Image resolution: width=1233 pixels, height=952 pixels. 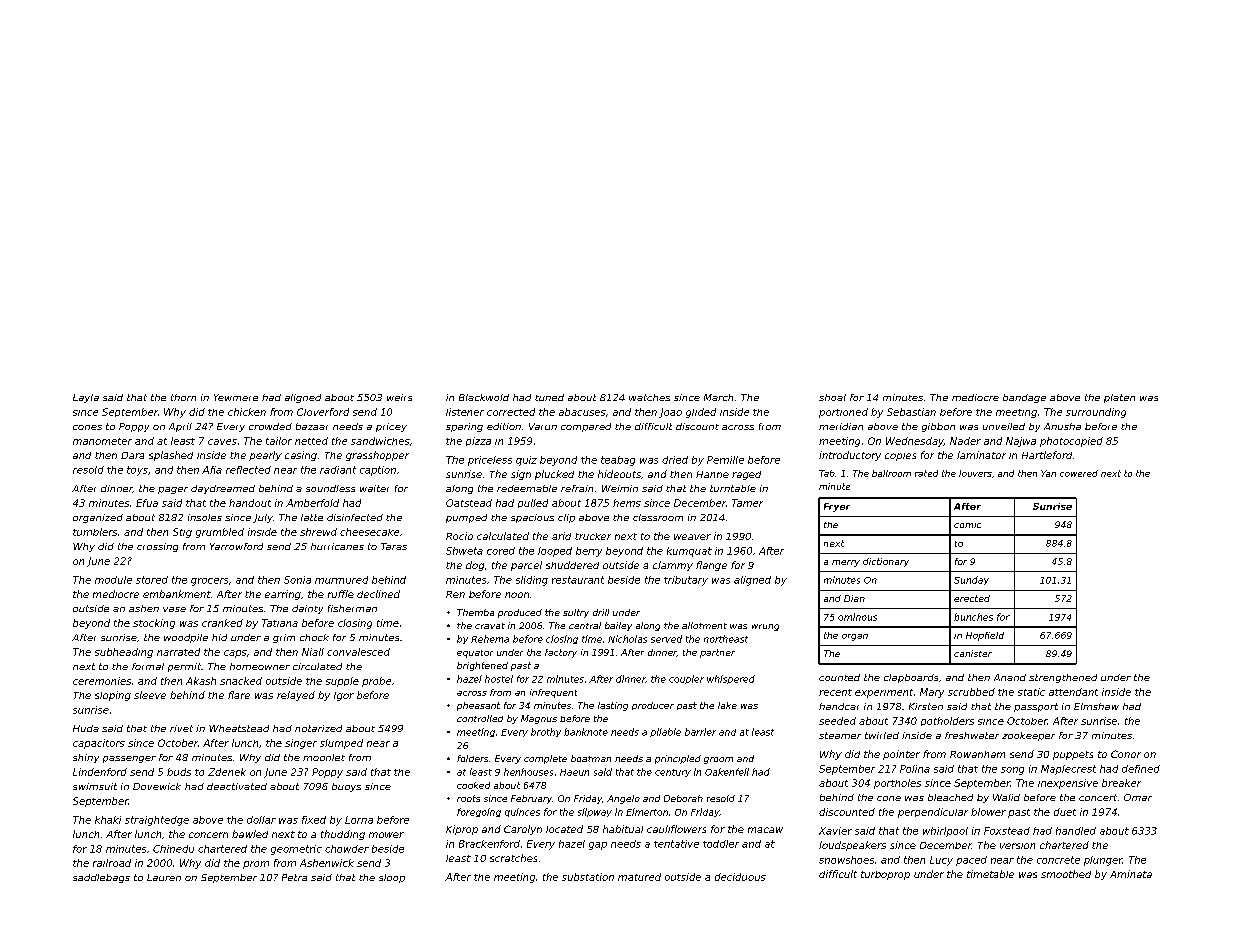 What do you see at coordinates (296, 850) in the page?
I see `geometric` at bounding box center [296, 850].
